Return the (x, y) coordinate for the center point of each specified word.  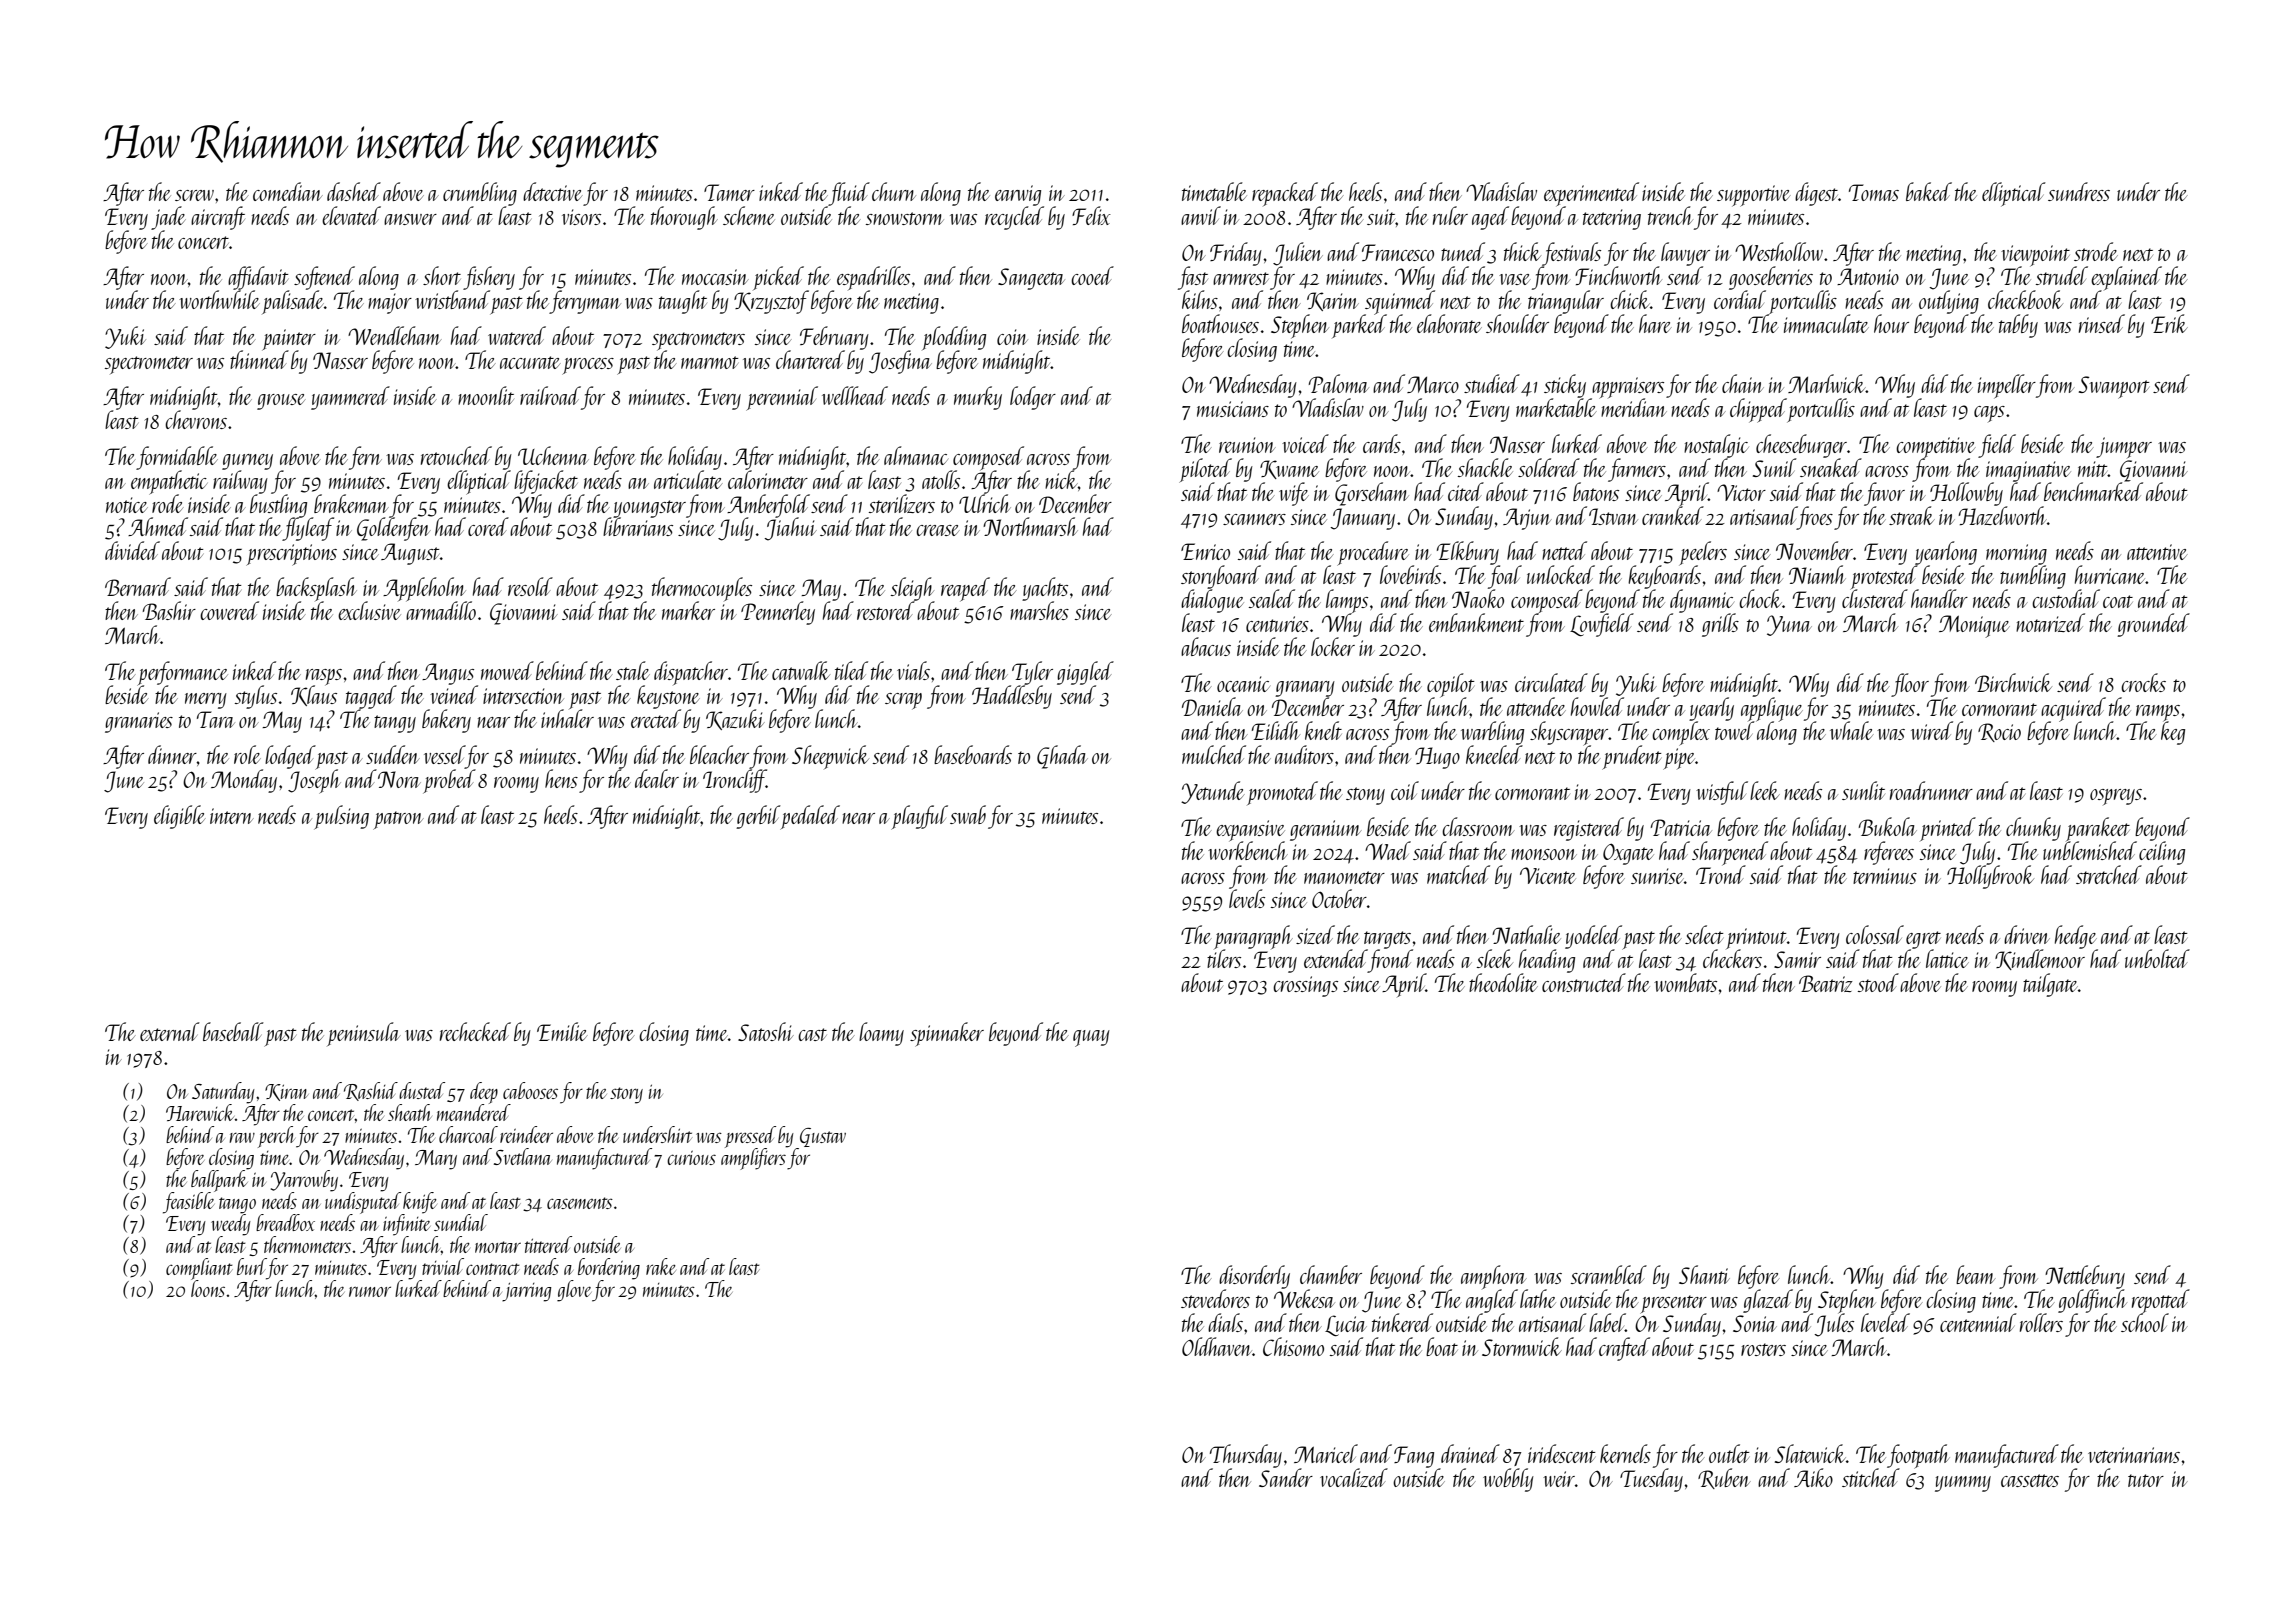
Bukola (1887, 826)
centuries (1277, 624)
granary (1305, 689)
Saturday (223, 1093)
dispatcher (691, 673)
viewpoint (2035, 256)
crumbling (480, 194)
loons (208, 1288)
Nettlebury (2085, 1277)
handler (1939, 598)
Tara (216, 719)
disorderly (1254, 1277)
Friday (1236, 254)
